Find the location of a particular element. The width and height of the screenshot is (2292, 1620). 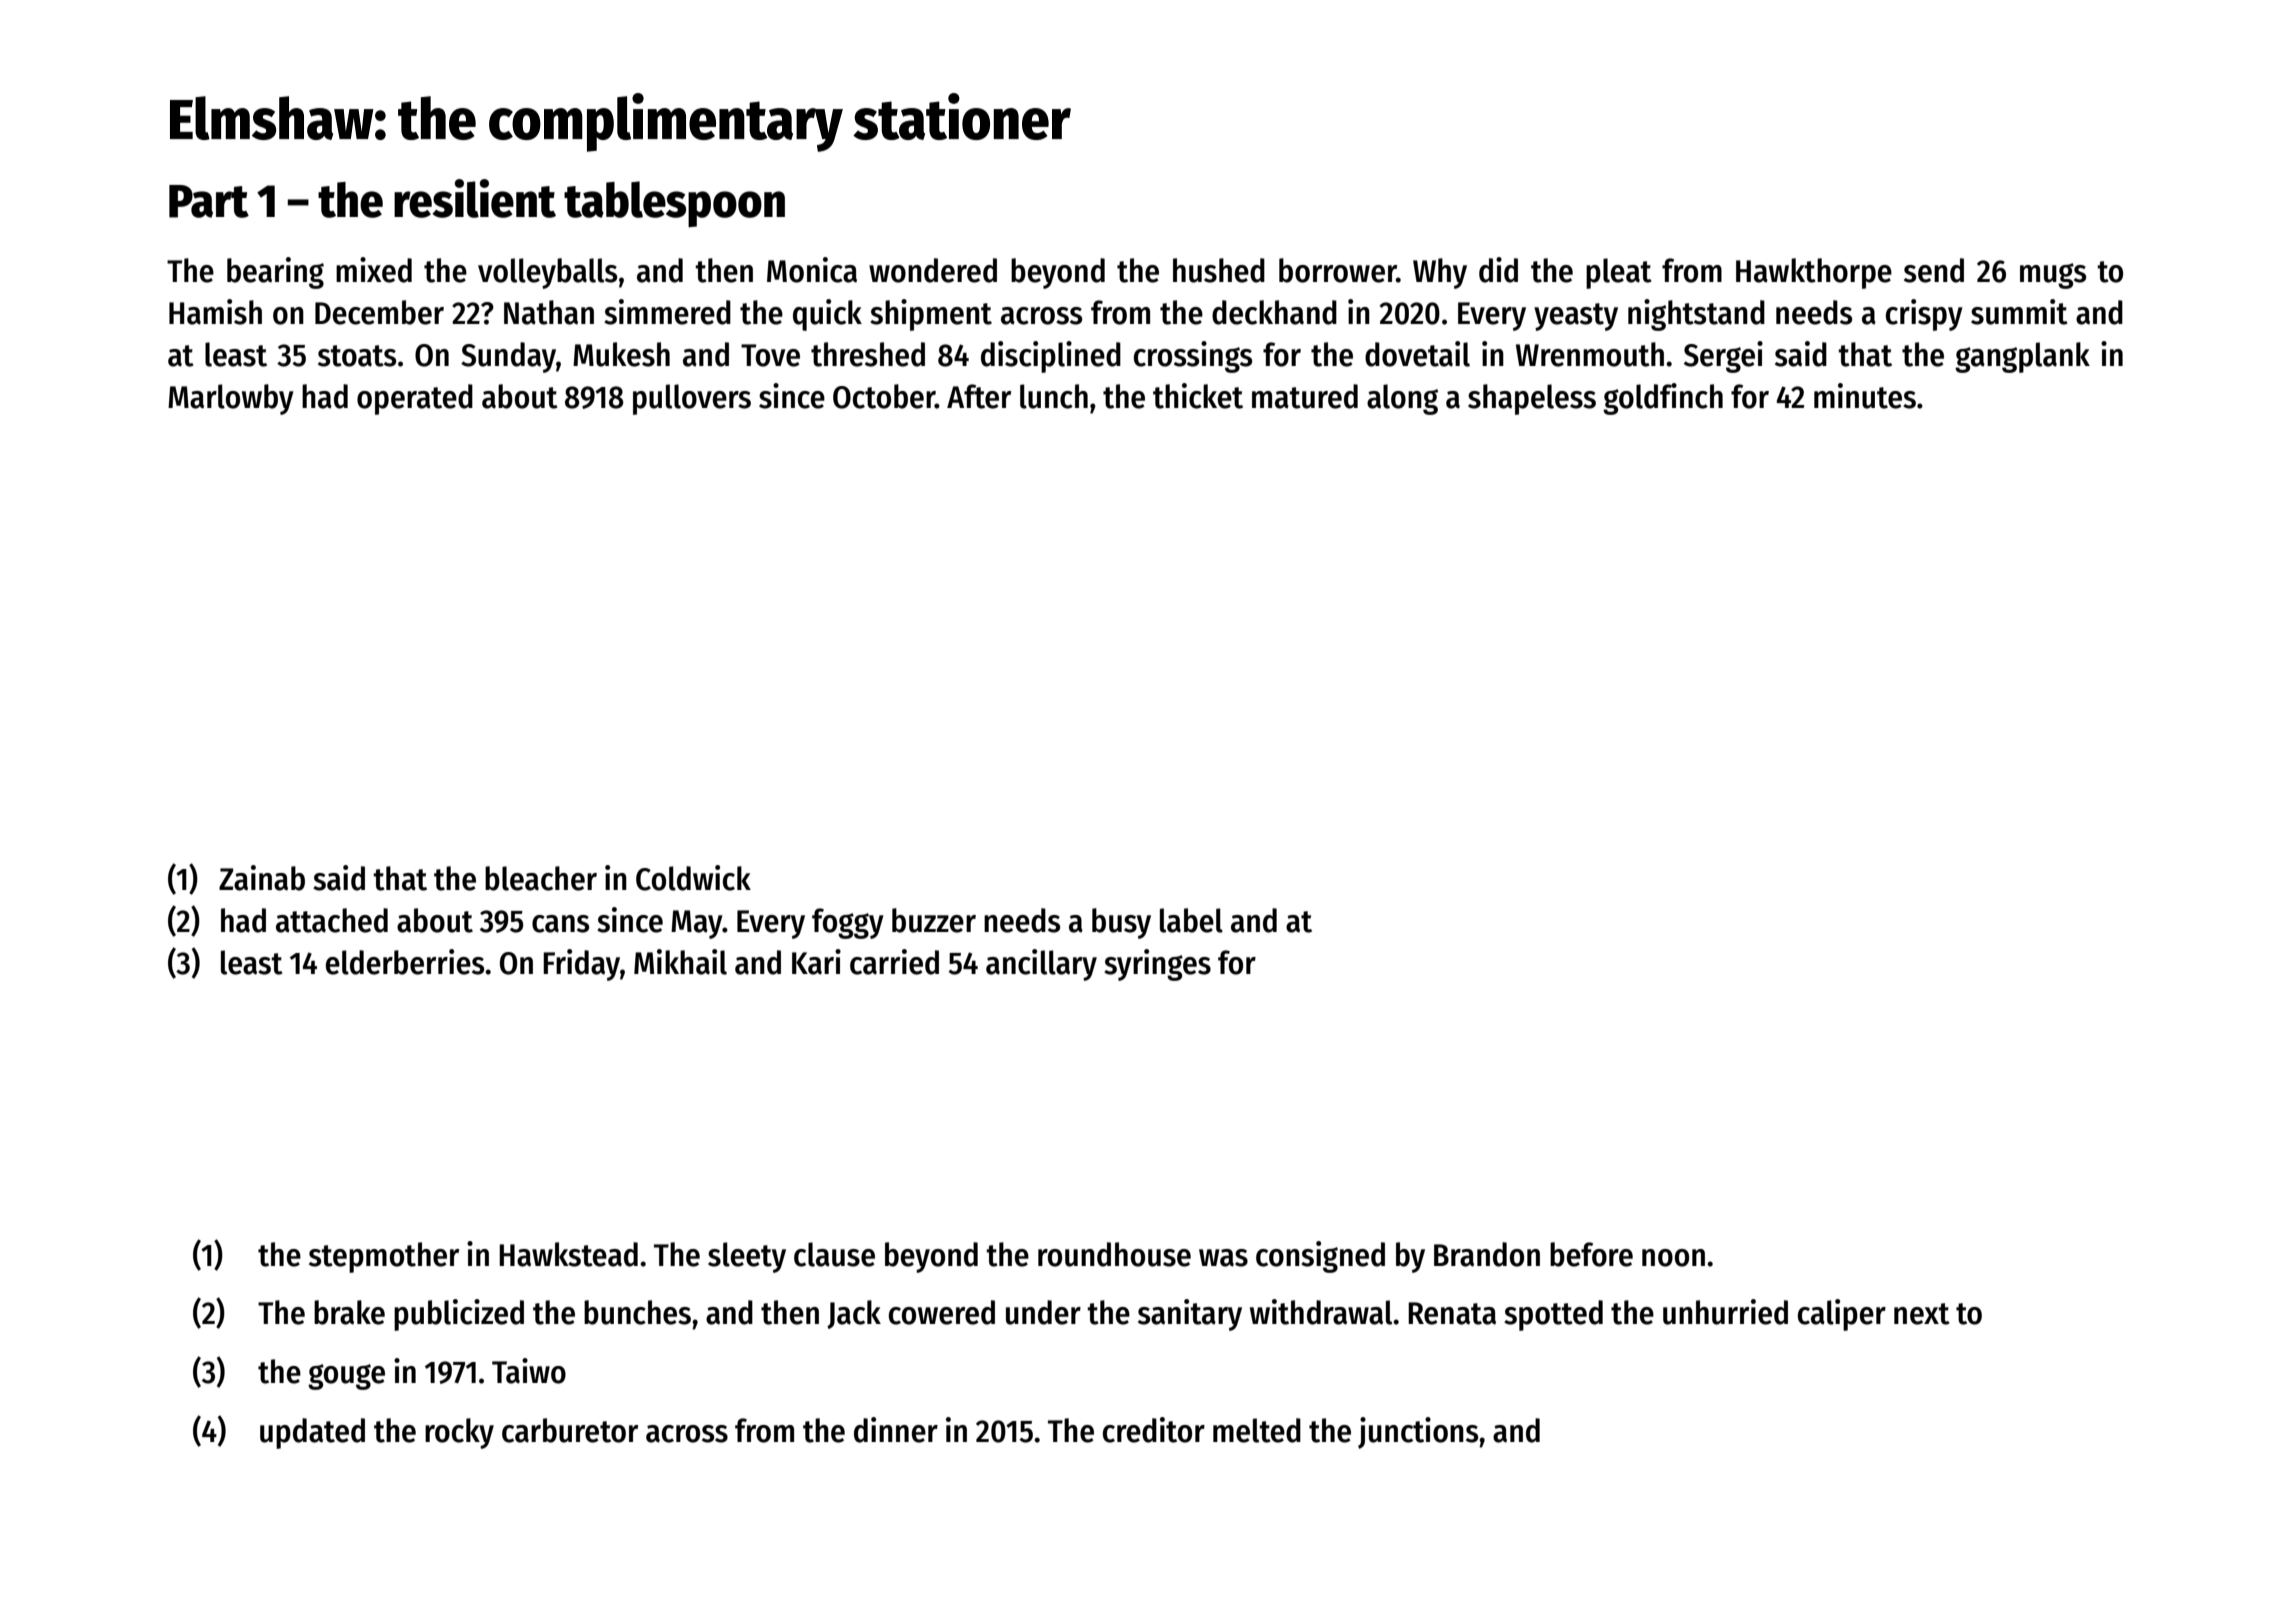

Mukesh is located at coordinates (621, 354).
